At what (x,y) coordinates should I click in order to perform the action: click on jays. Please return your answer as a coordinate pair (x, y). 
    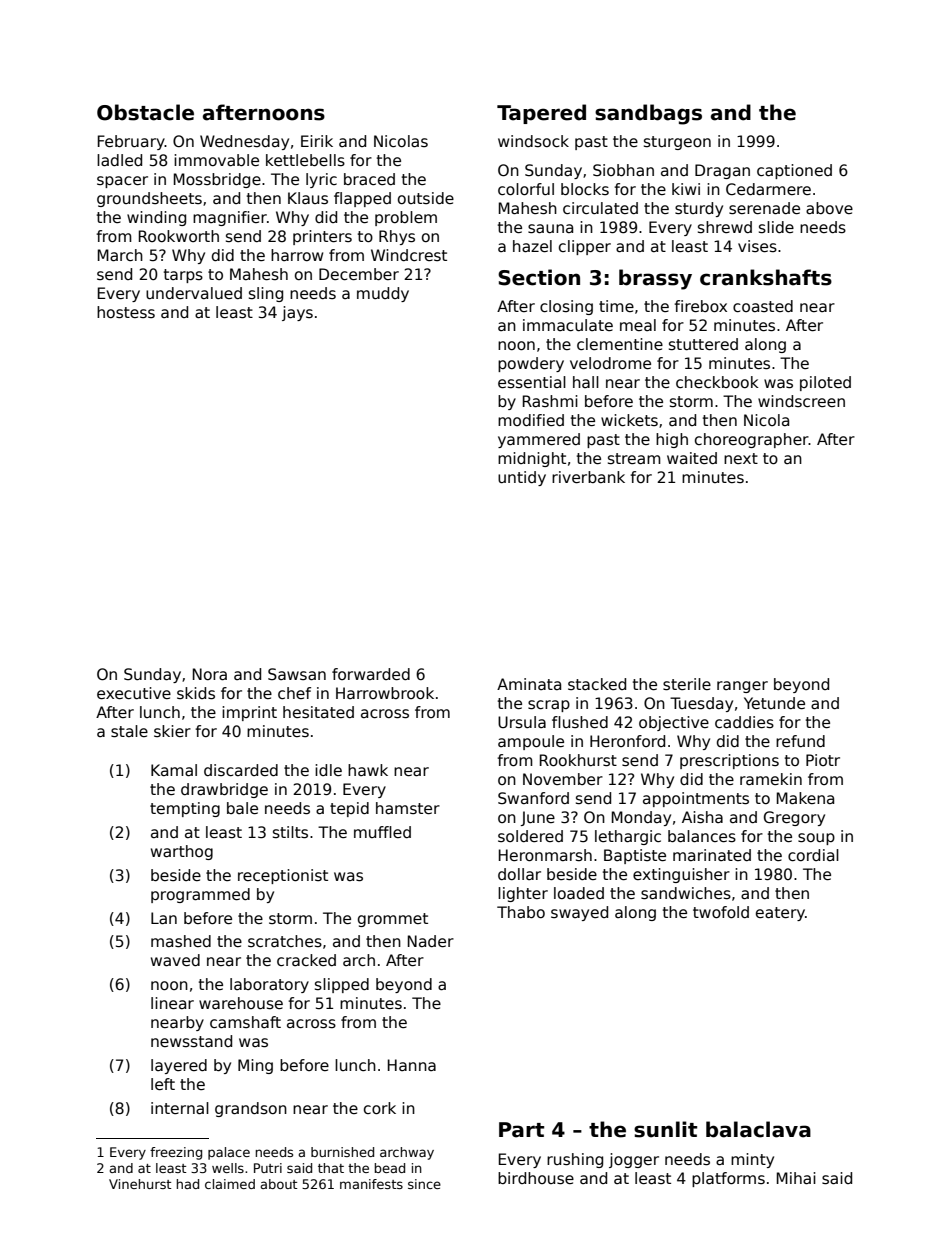
    Looking at the image, I should click on (297, 313).
